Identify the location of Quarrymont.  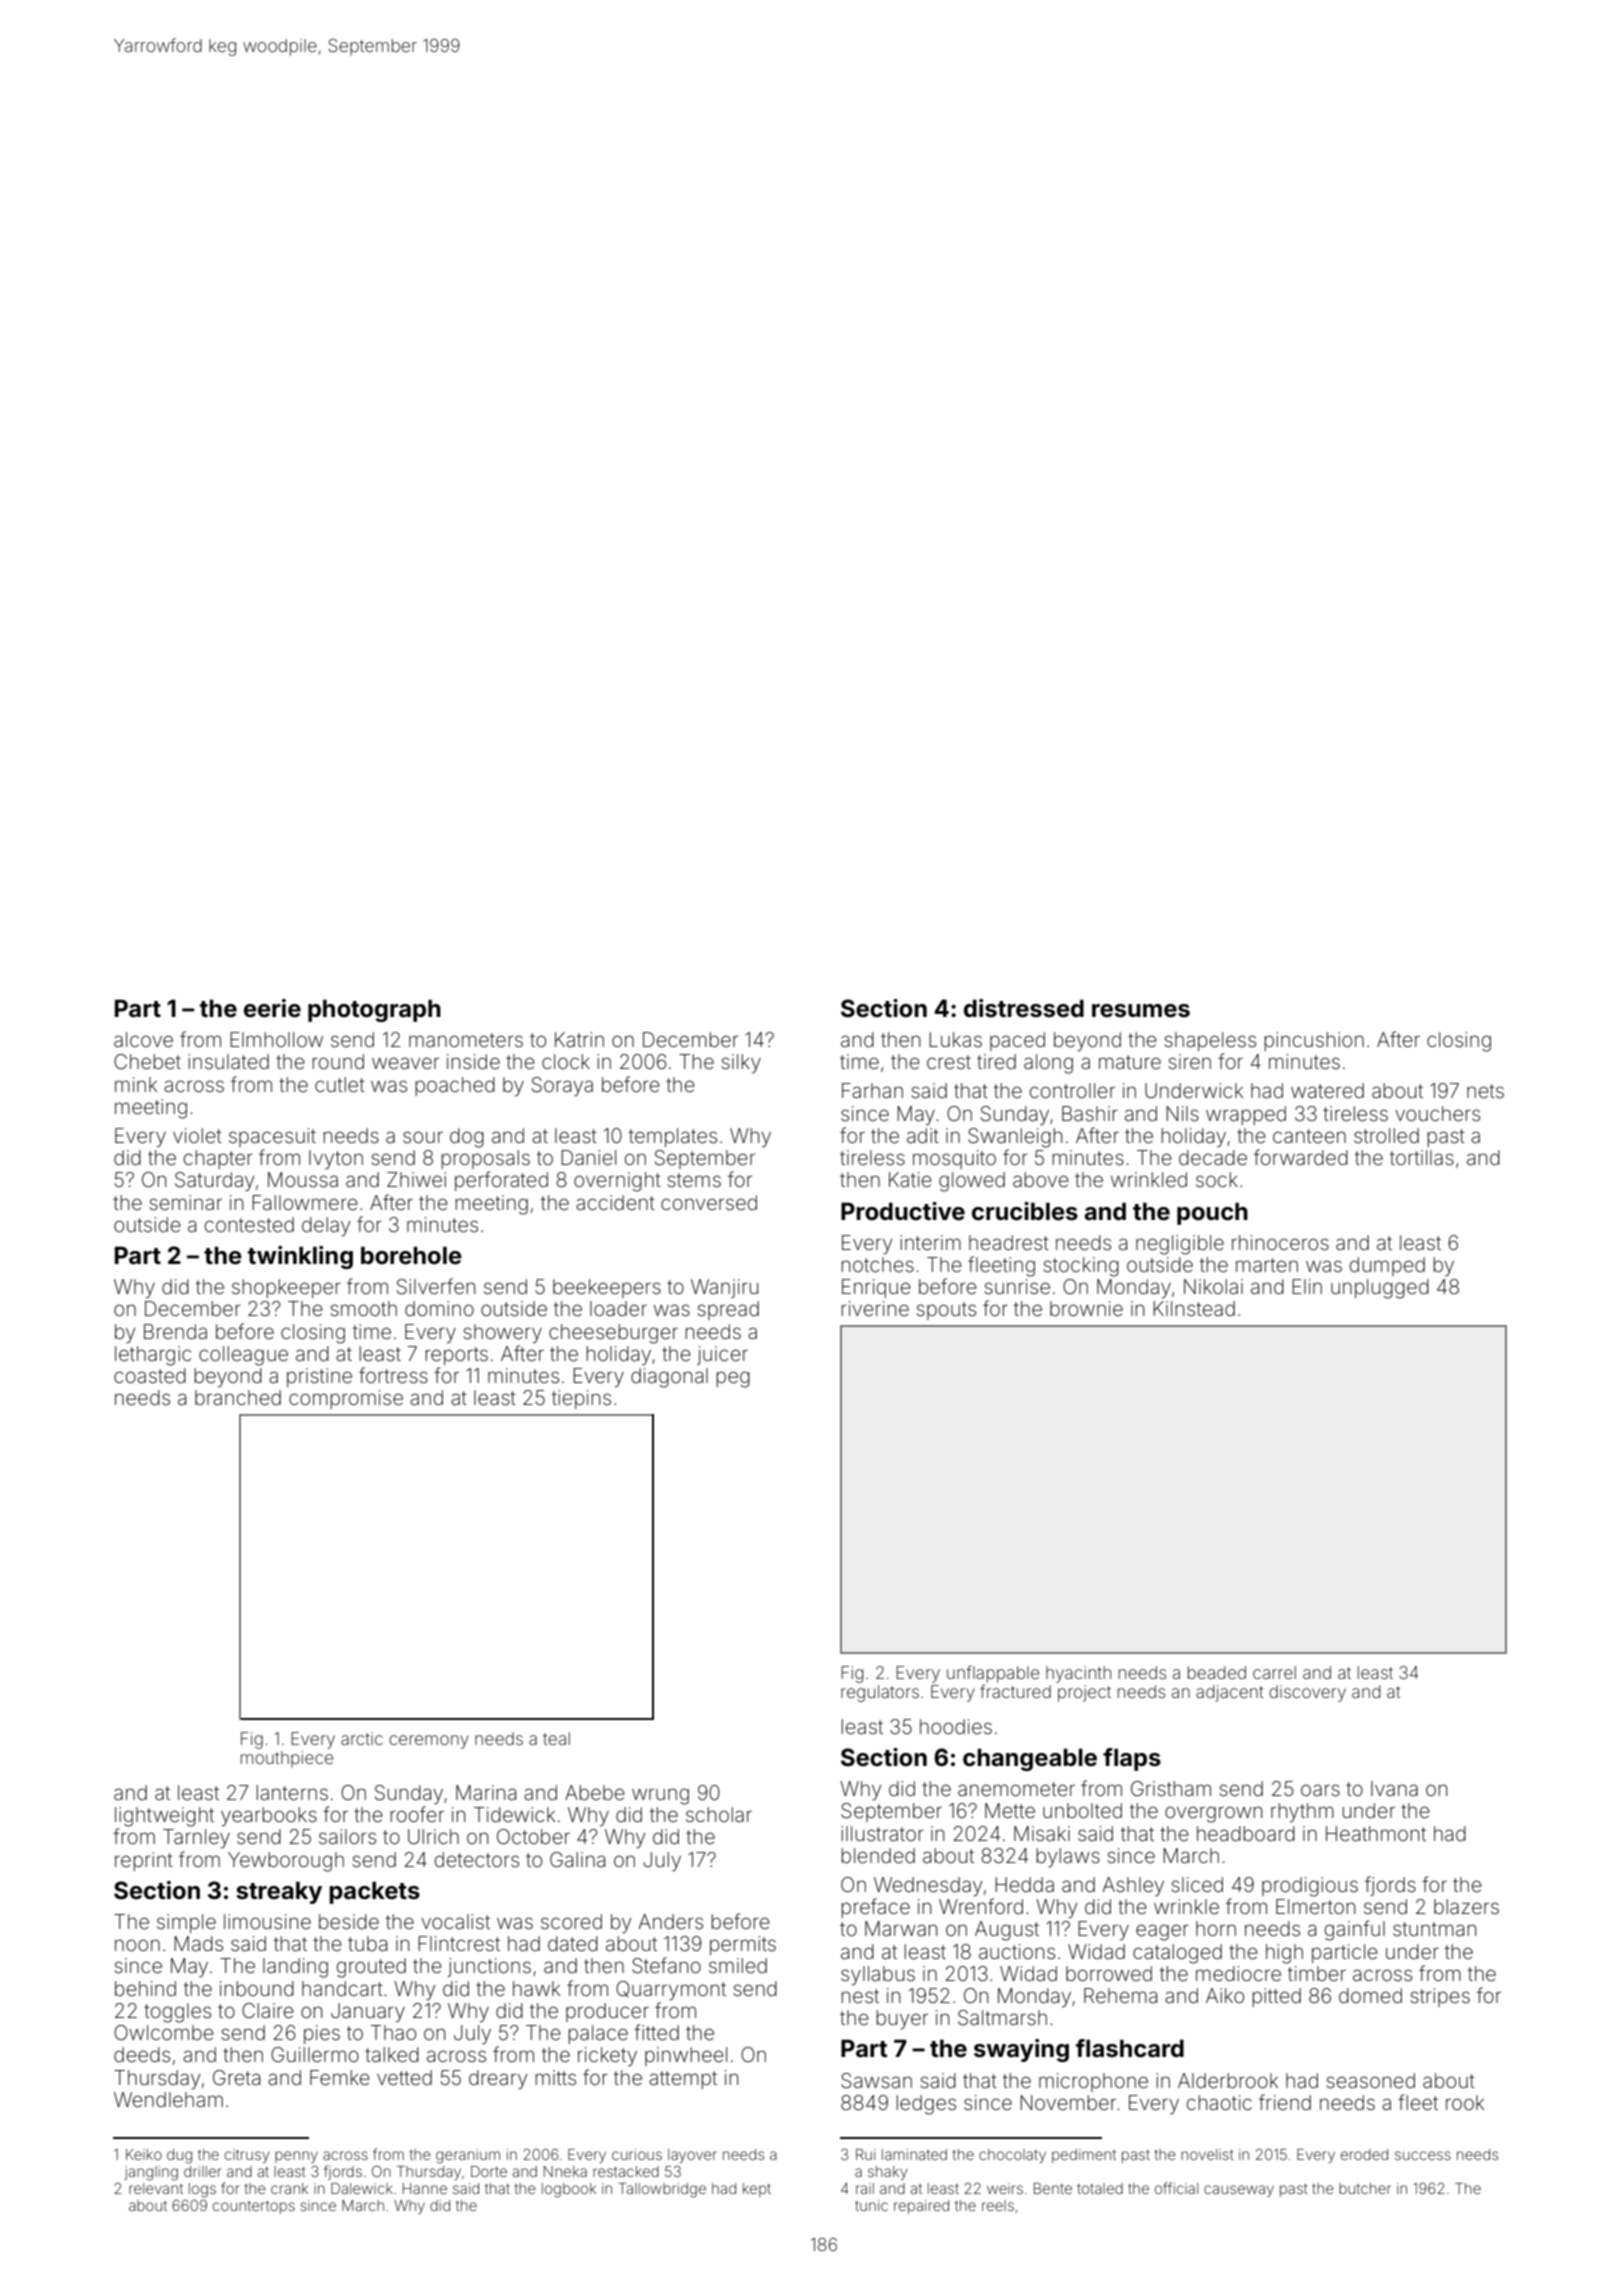
(671, 1990).
